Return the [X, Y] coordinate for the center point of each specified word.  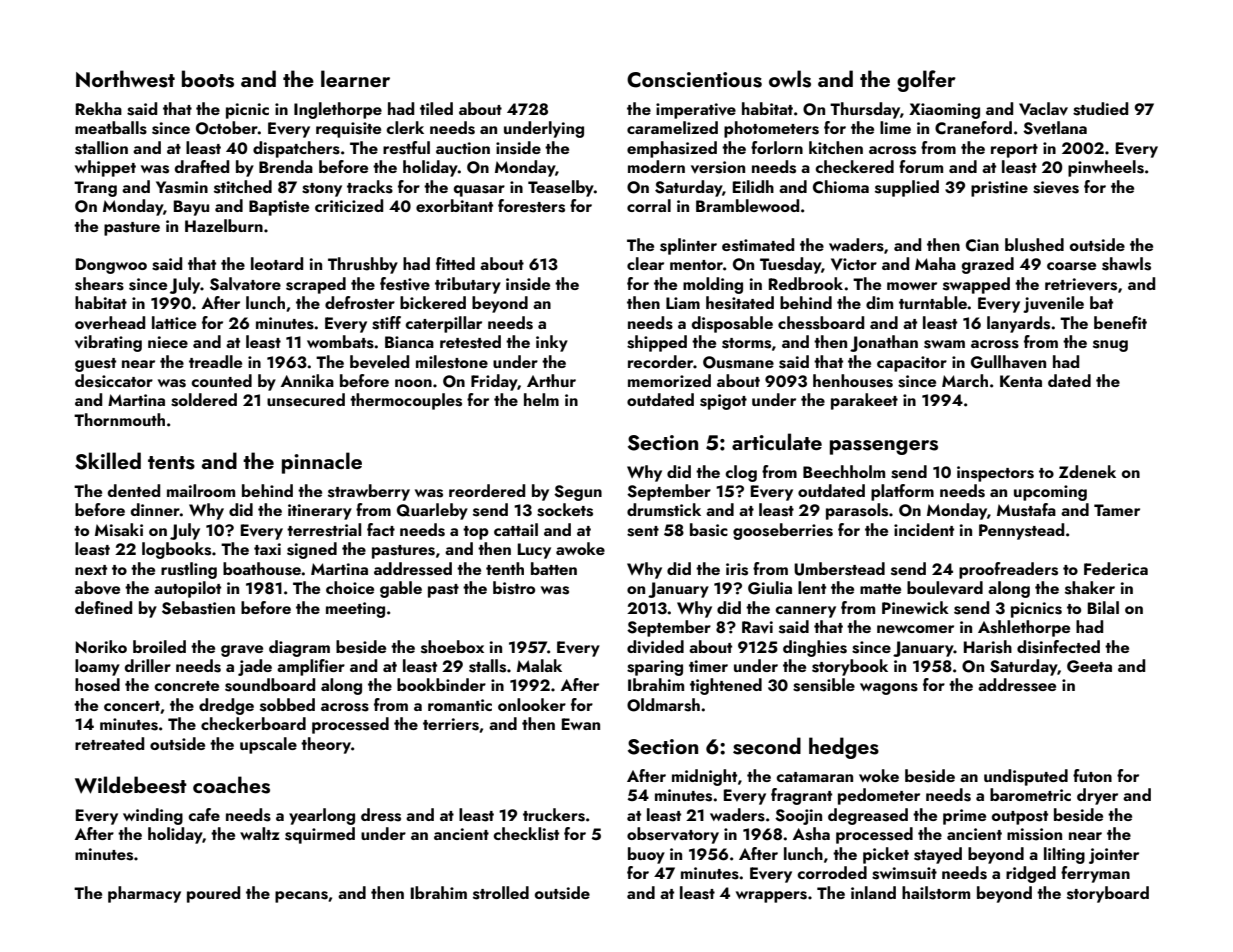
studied [1100, 109]
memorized [669, 380]
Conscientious [694, 80]
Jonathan [884, 343]
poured [213, 894]
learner [355, 78]
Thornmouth [119, 419]
